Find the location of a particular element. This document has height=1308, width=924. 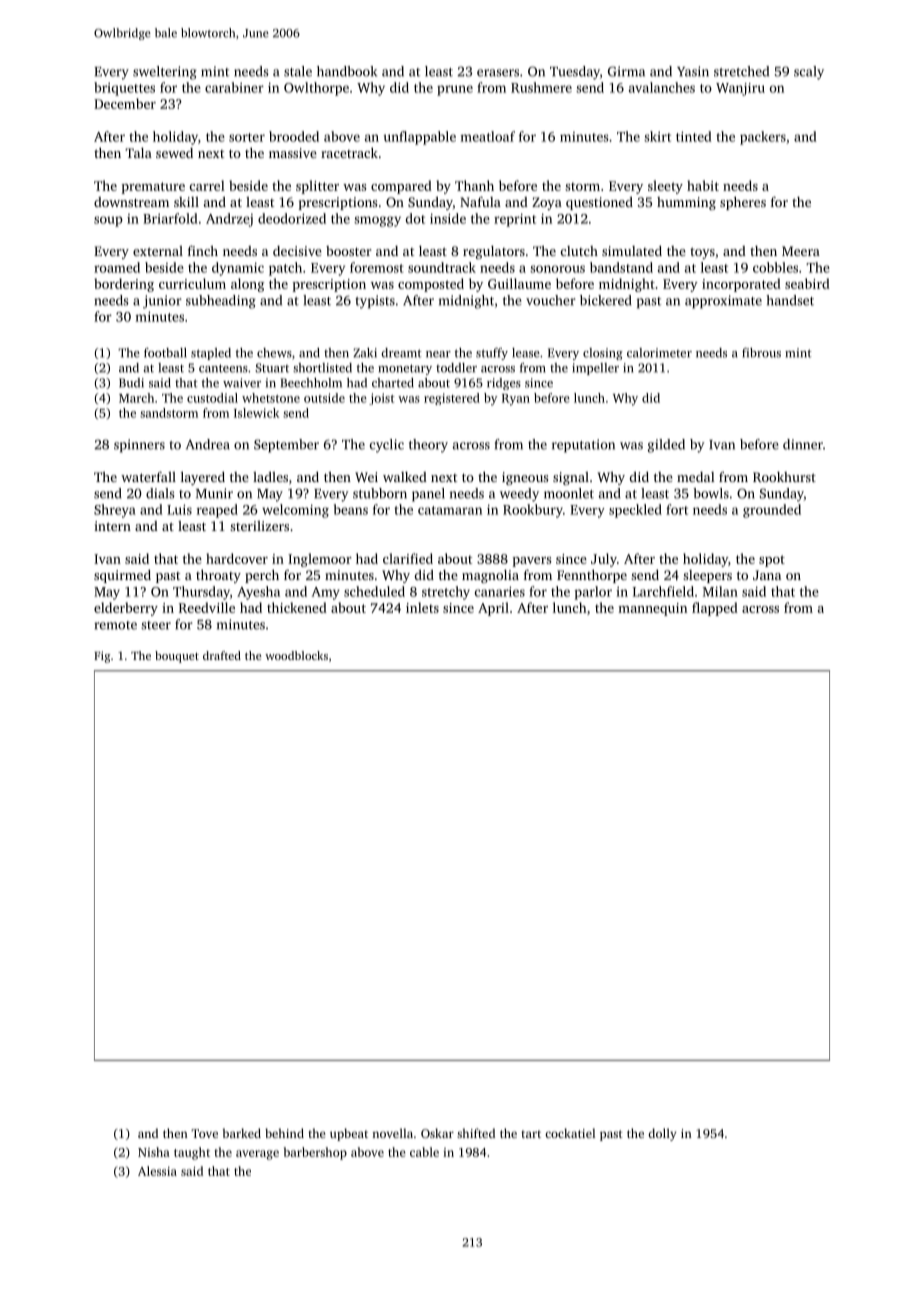

flapped is located at coordinates (715, 609).
